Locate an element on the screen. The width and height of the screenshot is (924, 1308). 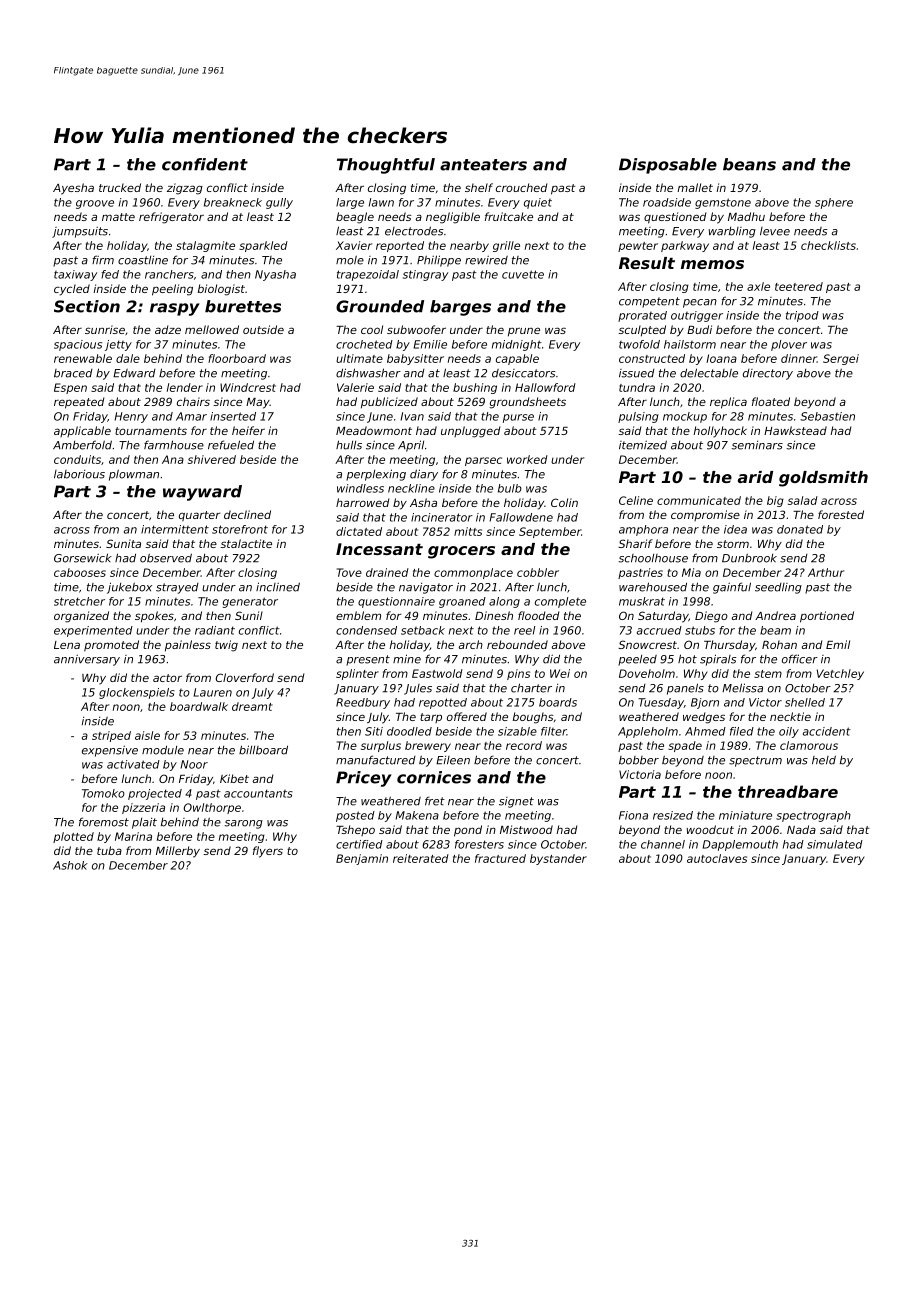
zigzag is located at coordinates (185, 189).
